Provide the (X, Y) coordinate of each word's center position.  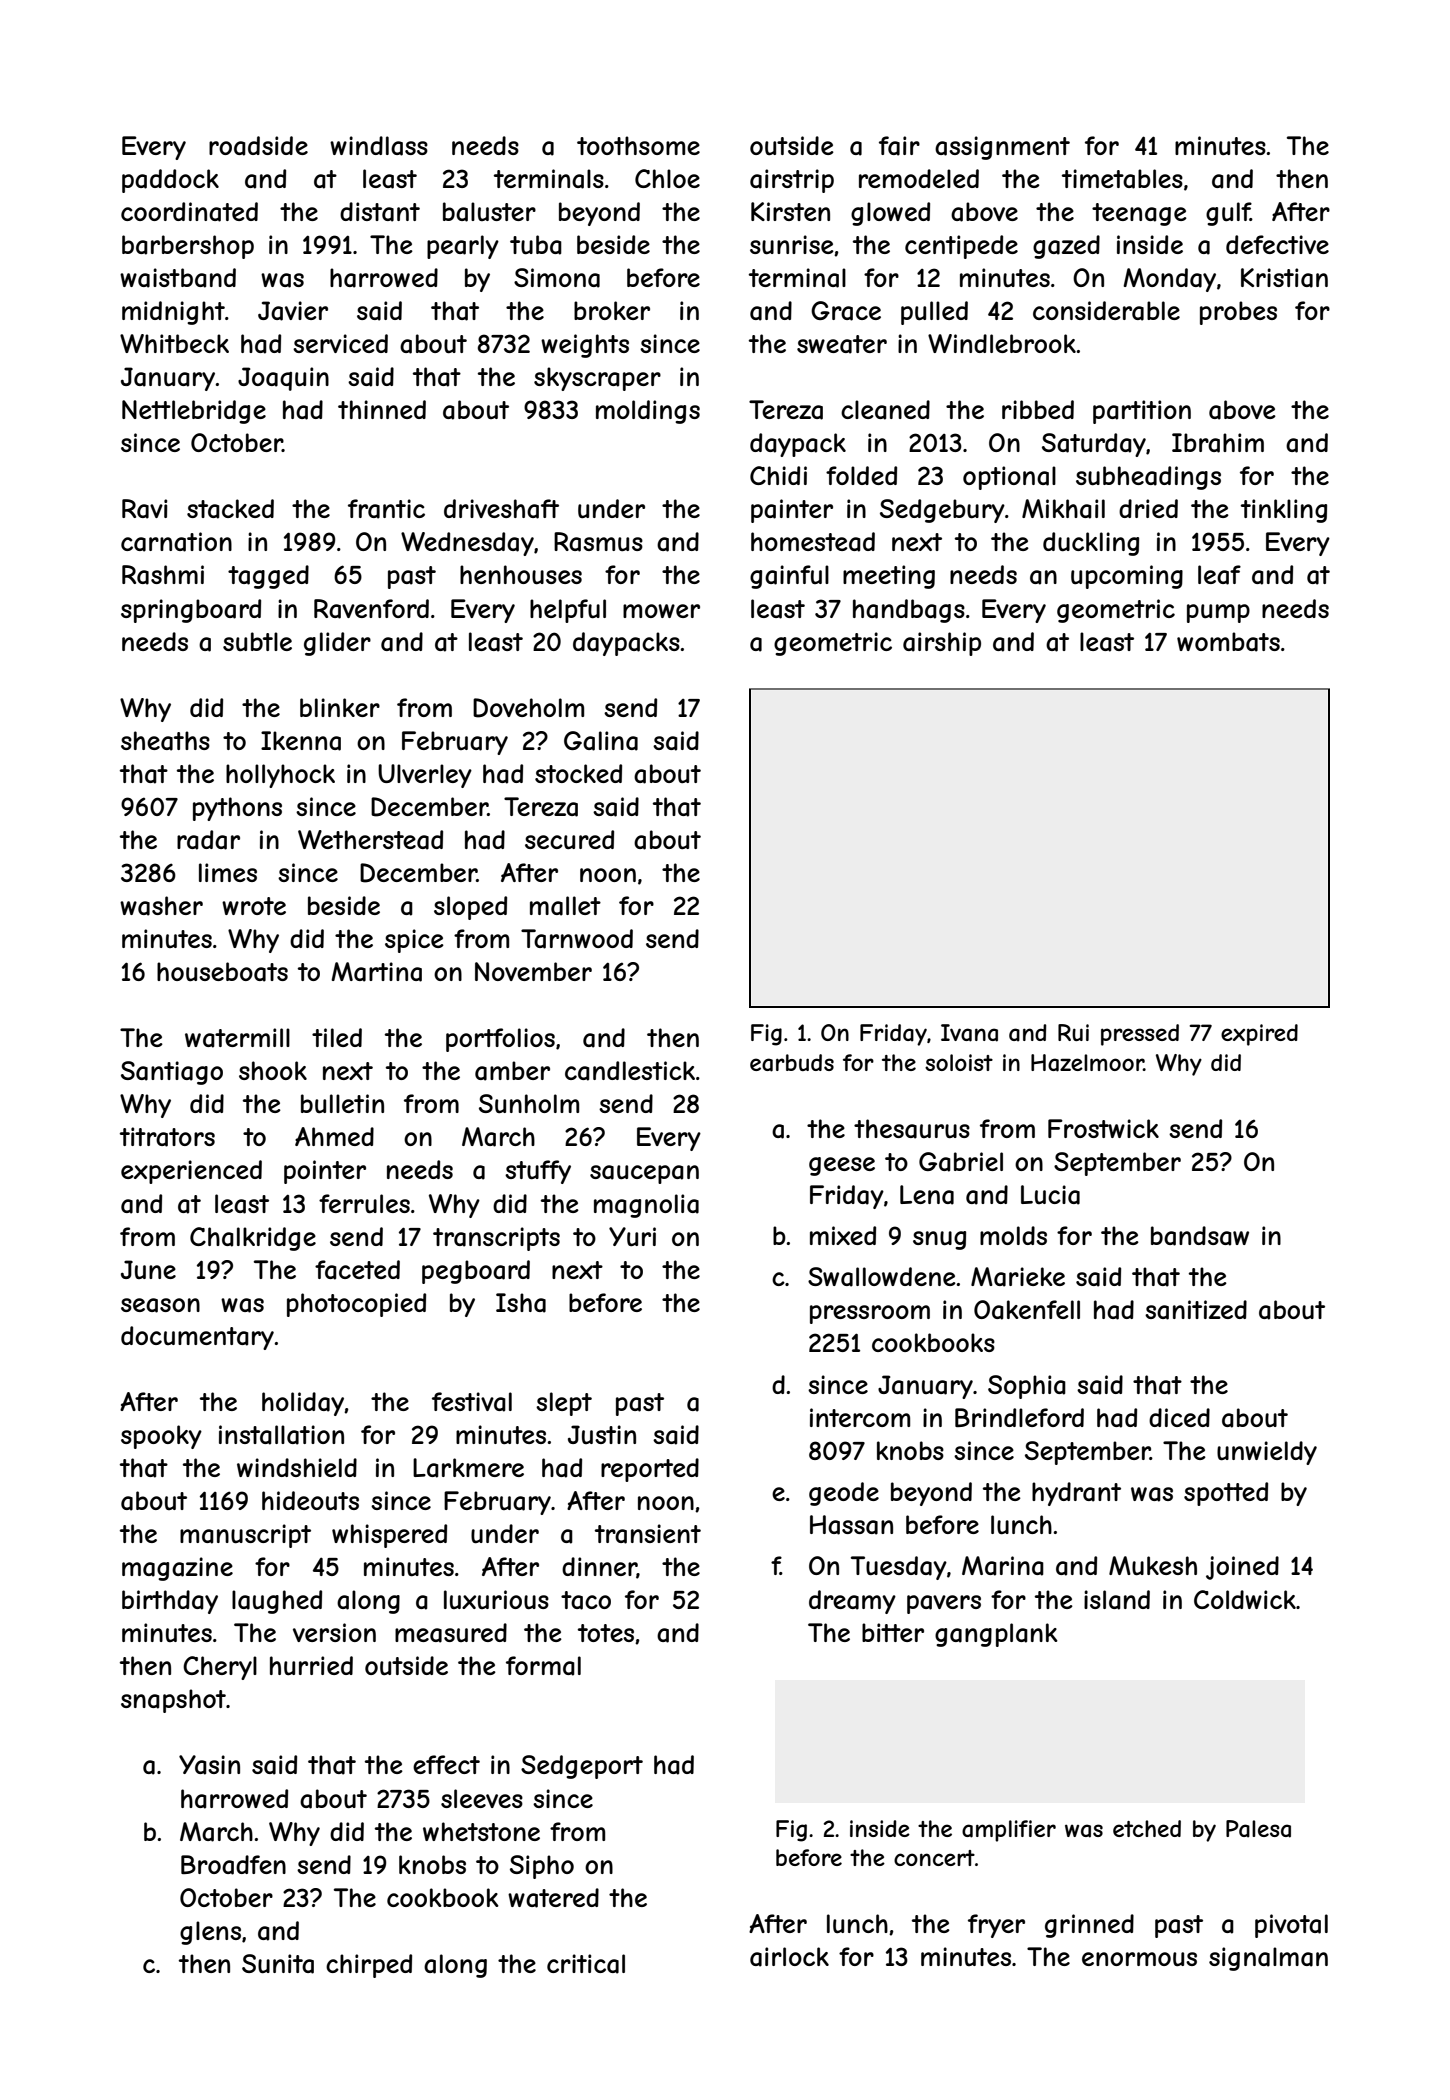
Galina (601, 741)
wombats (1228, 642)
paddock (170, 181)
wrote (254, 906)
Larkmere (468, 1468)
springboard (191, 611)
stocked (578, 773)
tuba (536, 245)
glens (210, 1933)
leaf (1219, 575)
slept (564, 1404)
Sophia (1027, 1387)
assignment (1002, 148)
